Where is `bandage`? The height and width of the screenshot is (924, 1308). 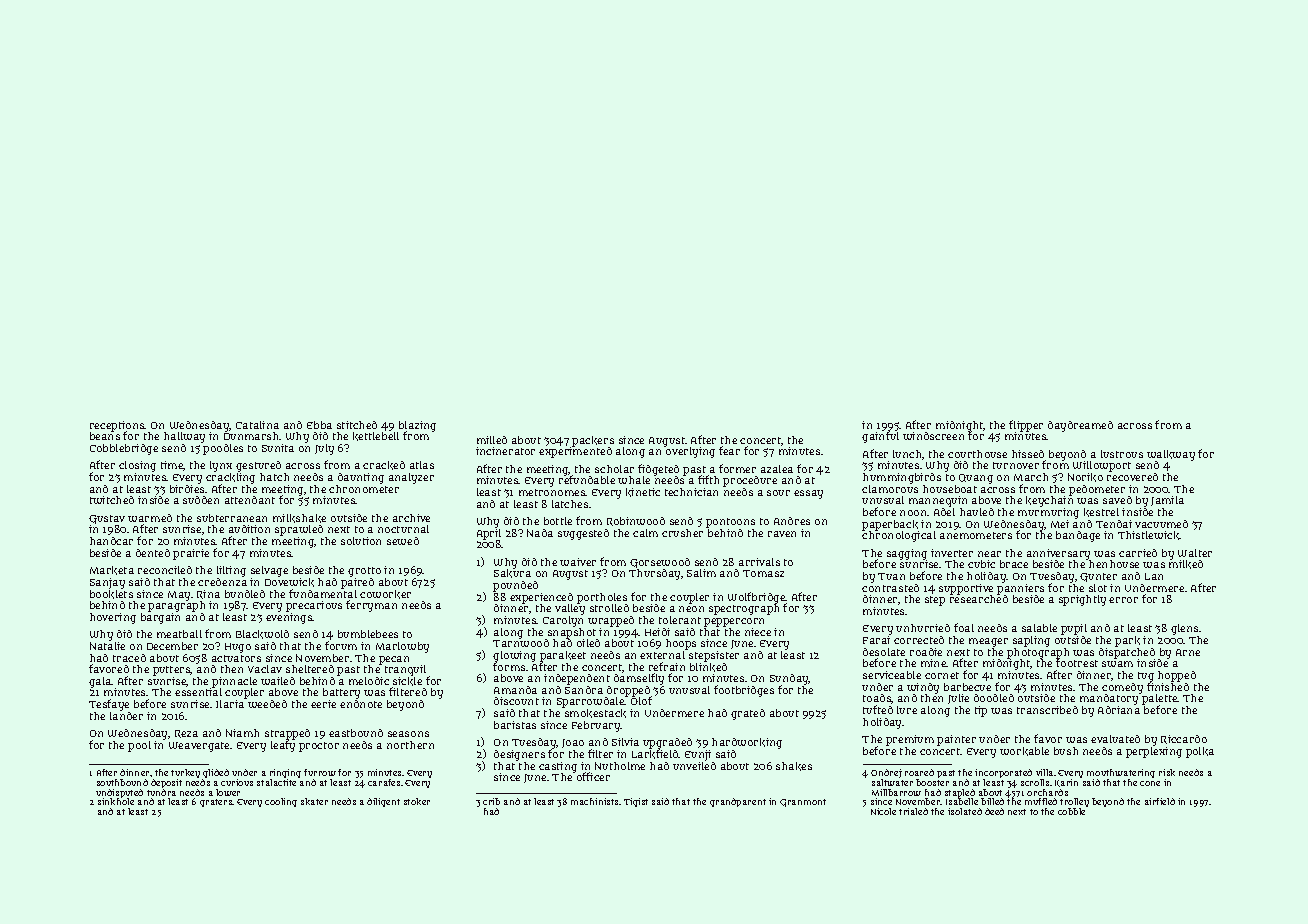
bandage is located at coordinates (1078, 536).
